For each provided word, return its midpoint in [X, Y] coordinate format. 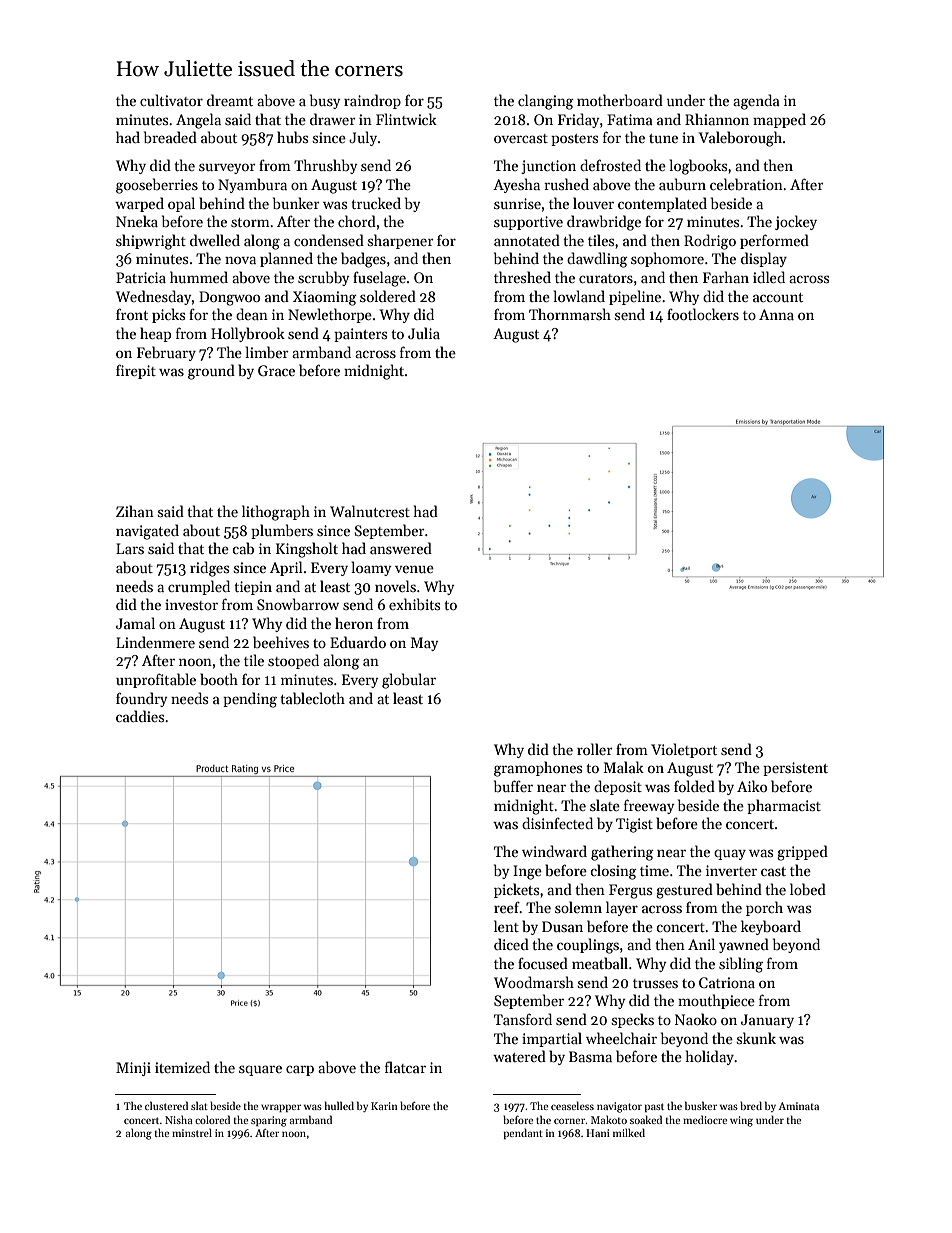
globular [409, 681]
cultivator [171, 100]
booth [219, 679]
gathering [622, 853]
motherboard [620, 100]
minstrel [192, 1132]
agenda [756, 102]
